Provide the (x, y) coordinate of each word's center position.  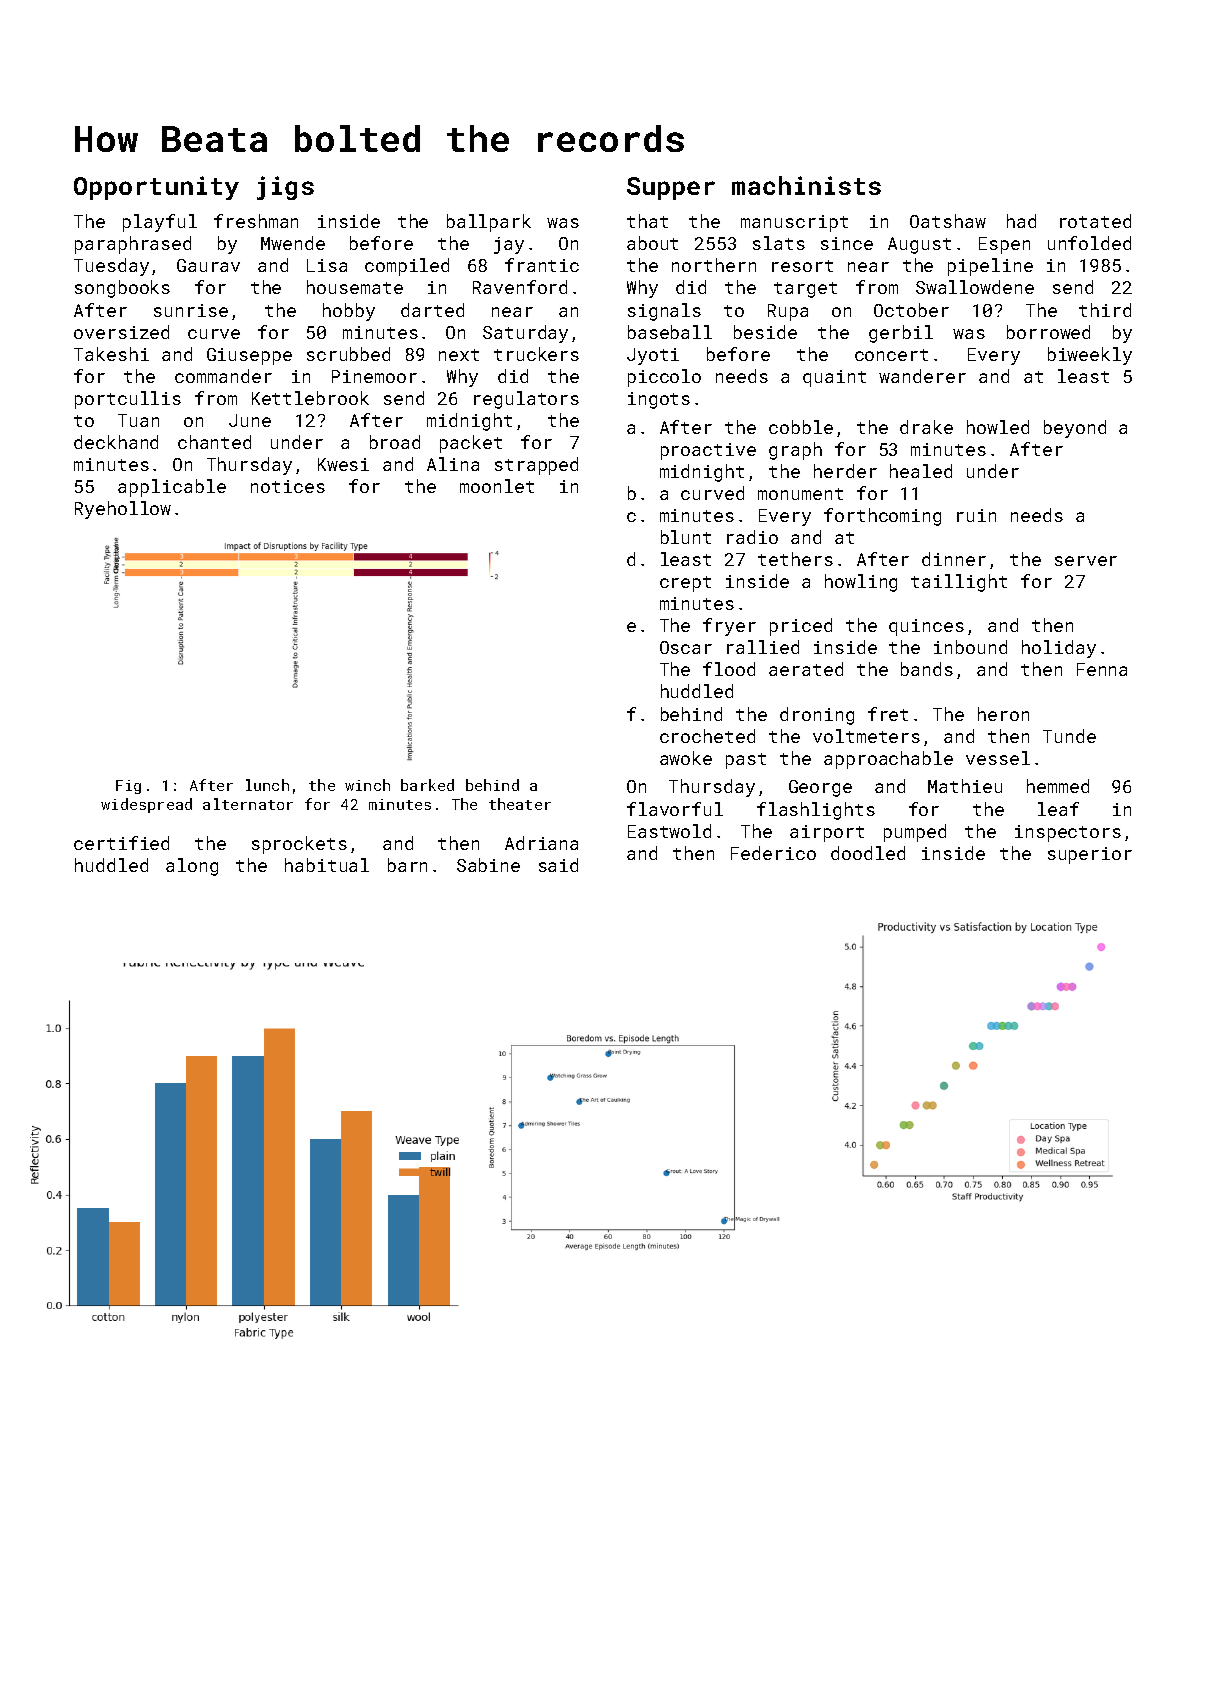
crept (685, 584)
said (558, 865)
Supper (671, 188)
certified (121, 843)
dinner (954, 559)
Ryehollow (123, 510)
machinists (806, 185)
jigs (285, 188)
